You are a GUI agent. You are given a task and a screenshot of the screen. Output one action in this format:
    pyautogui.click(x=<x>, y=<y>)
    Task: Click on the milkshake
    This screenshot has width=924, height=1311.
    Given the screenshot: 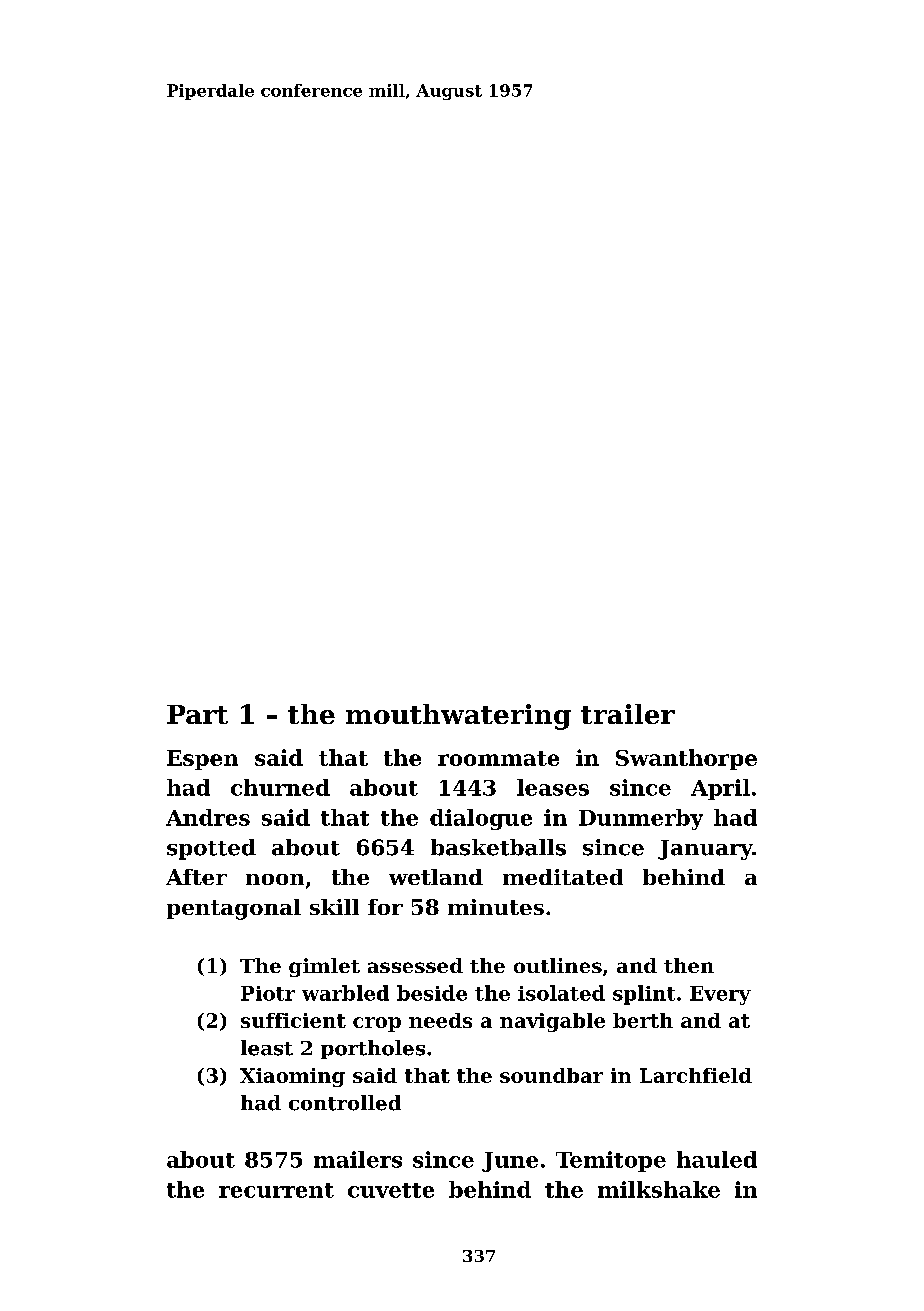 What is the action you would take?
    pyautogui.click(x=659, y=1189)
